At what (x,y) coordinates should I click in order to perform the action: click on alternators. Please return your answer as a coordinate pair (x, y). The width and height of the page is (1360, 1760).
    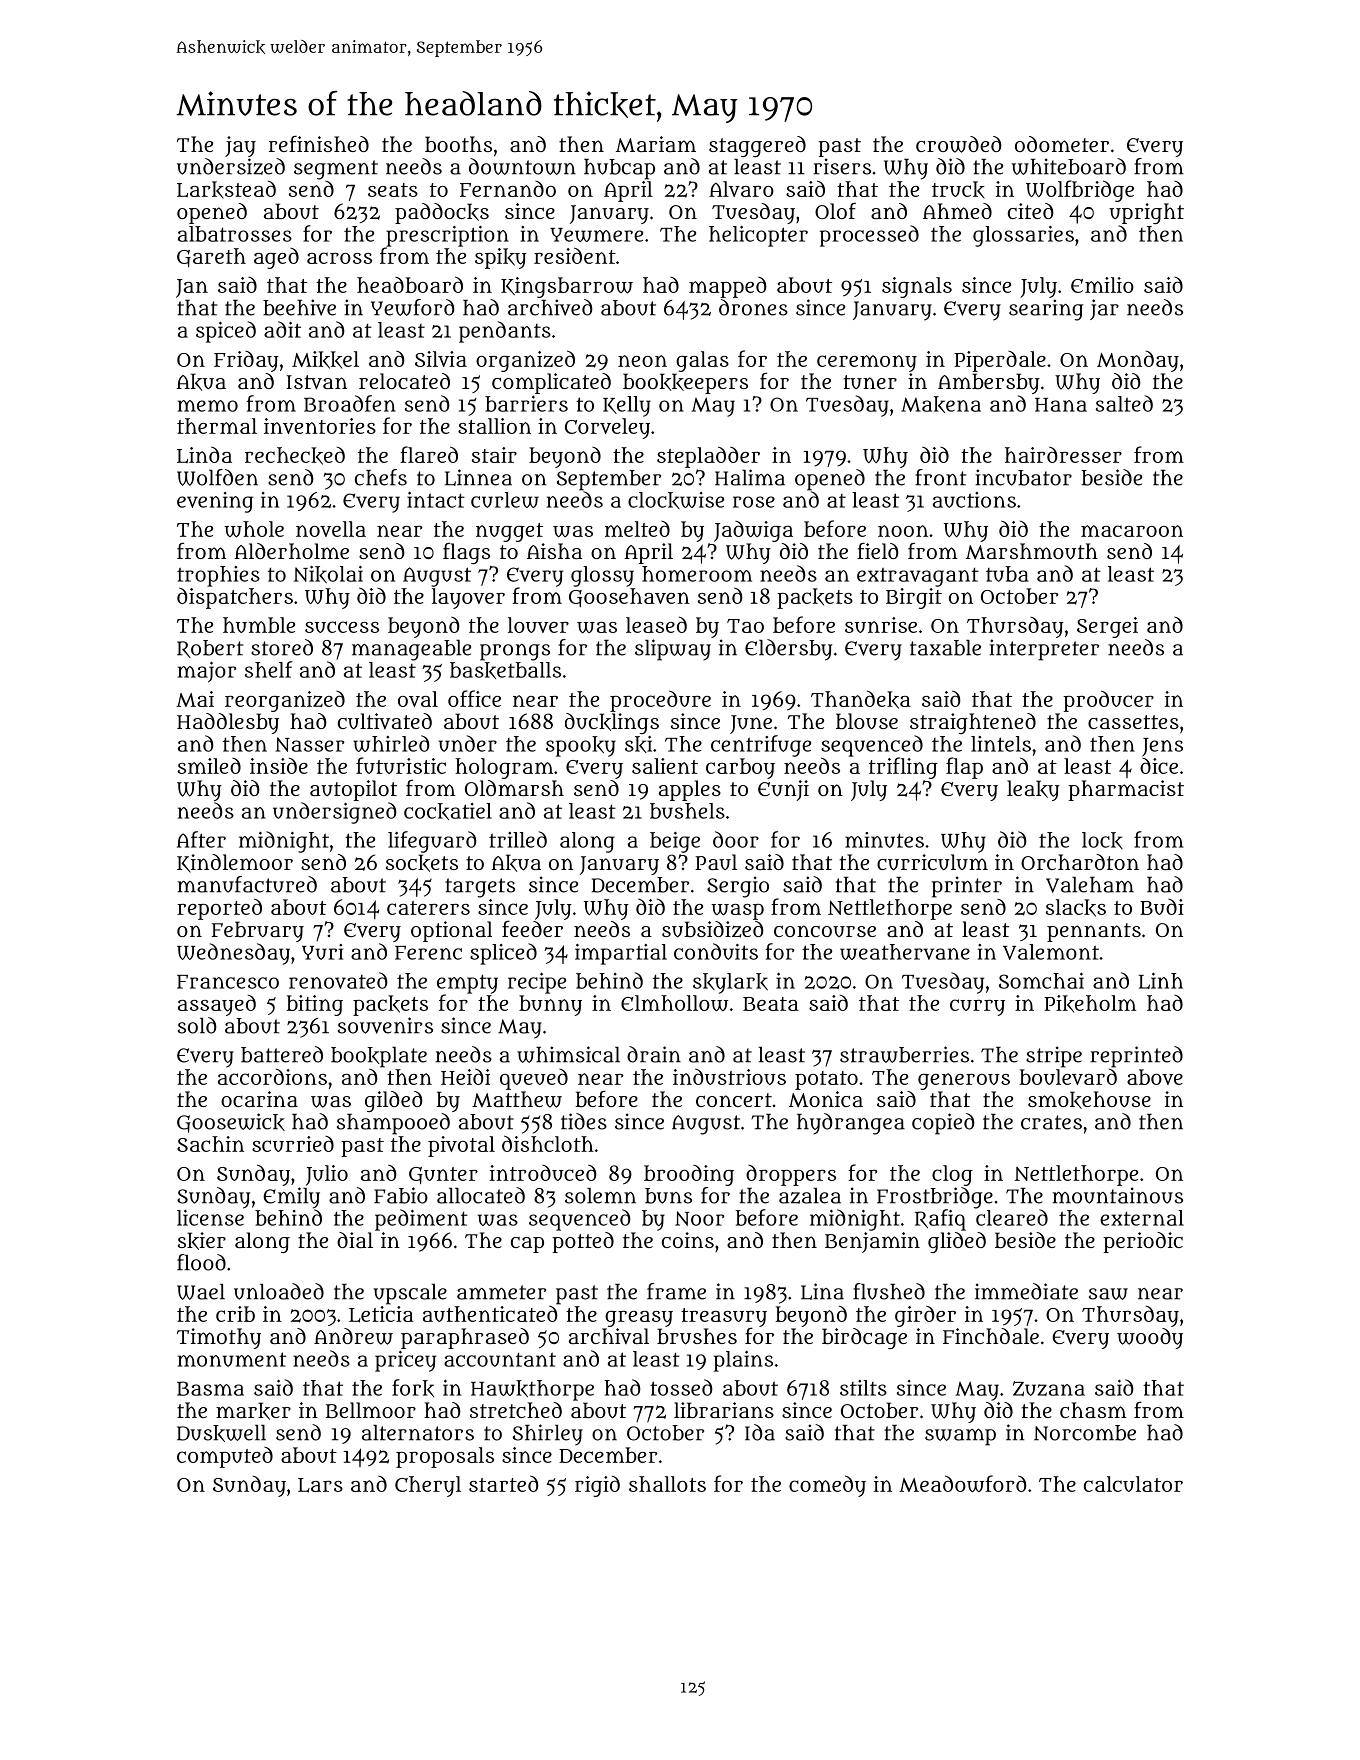
    Looking at the image, I should click on (418, 1433).
